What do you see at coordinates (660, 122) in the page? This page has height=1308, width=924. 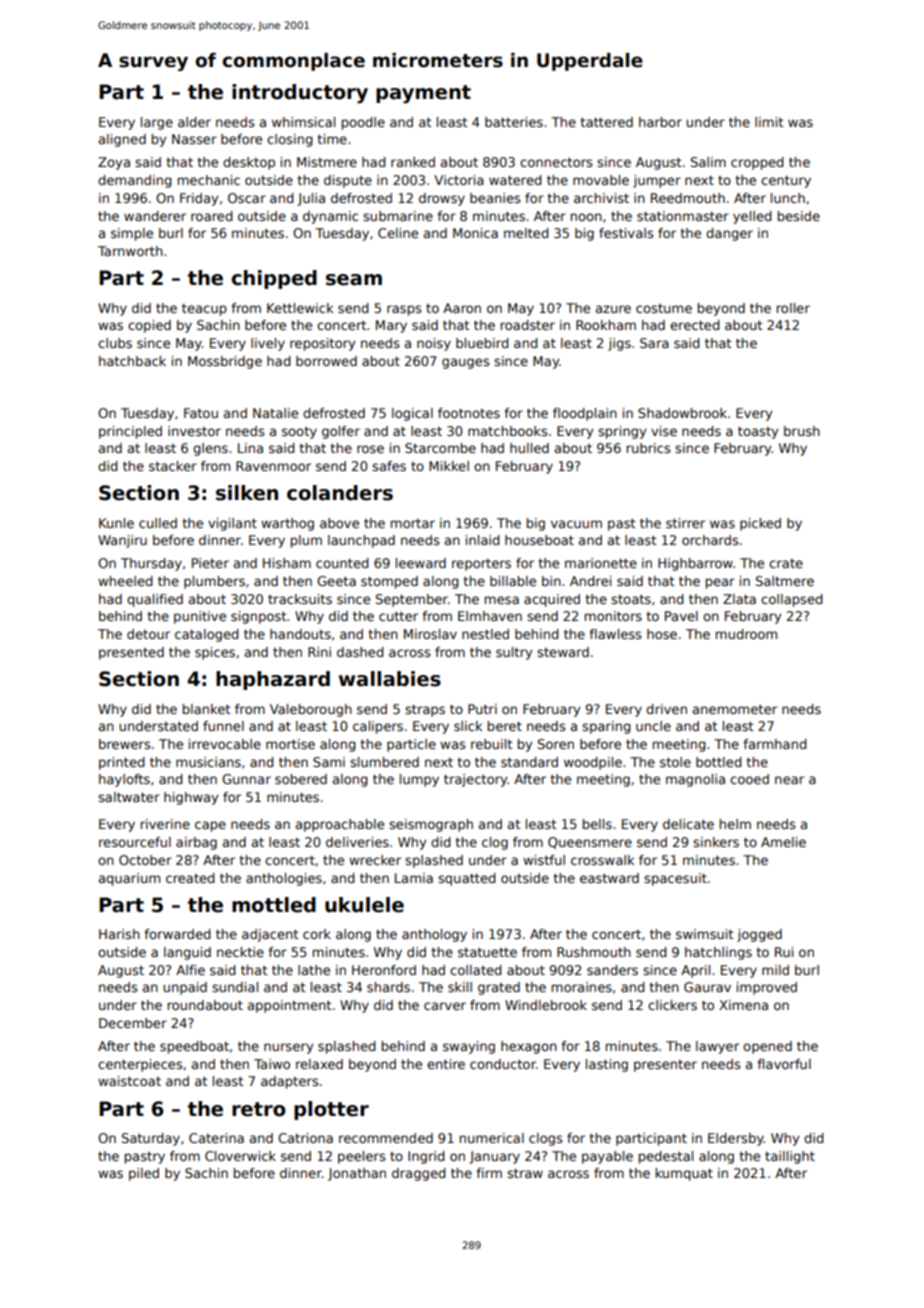 I see `harbor` at bounding box center [660, 122].
